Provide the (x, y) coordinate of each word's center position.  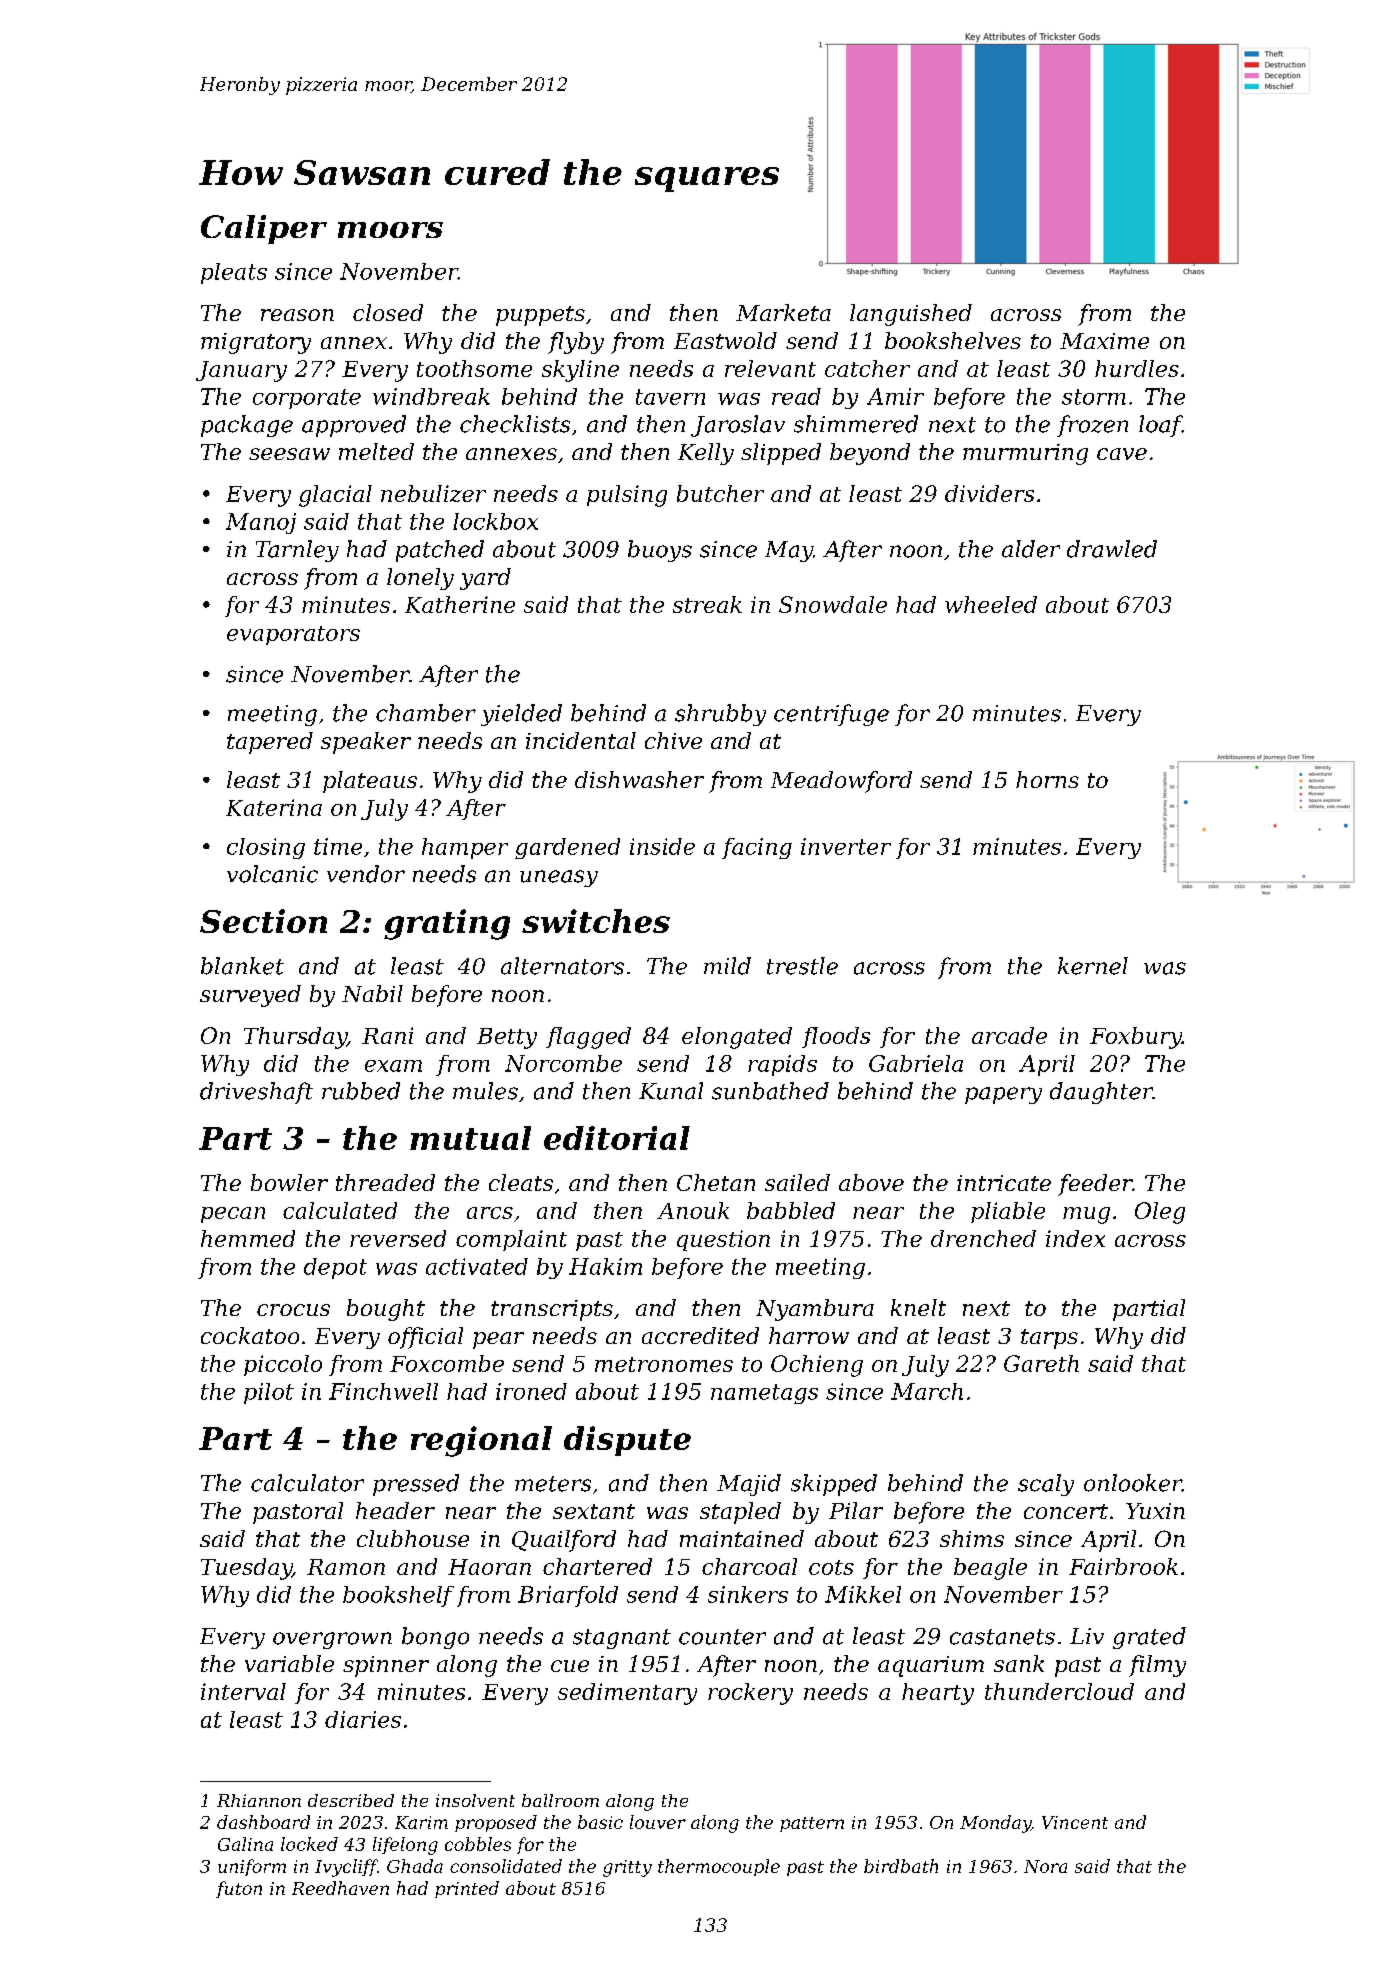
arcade (1009, 1035)
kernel (1093, 966)
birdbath (901, 1866)
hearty (938, 1694)
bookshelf (398, 1596)
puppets (540, 316)
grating (447, 924)
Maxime (1104, 341)
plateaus (370, 782)
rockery (750, 1694)
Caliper (264, 229)
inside (662, 846)
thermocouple (719, 1867)
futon (239, 1889)
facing (757, 848)
